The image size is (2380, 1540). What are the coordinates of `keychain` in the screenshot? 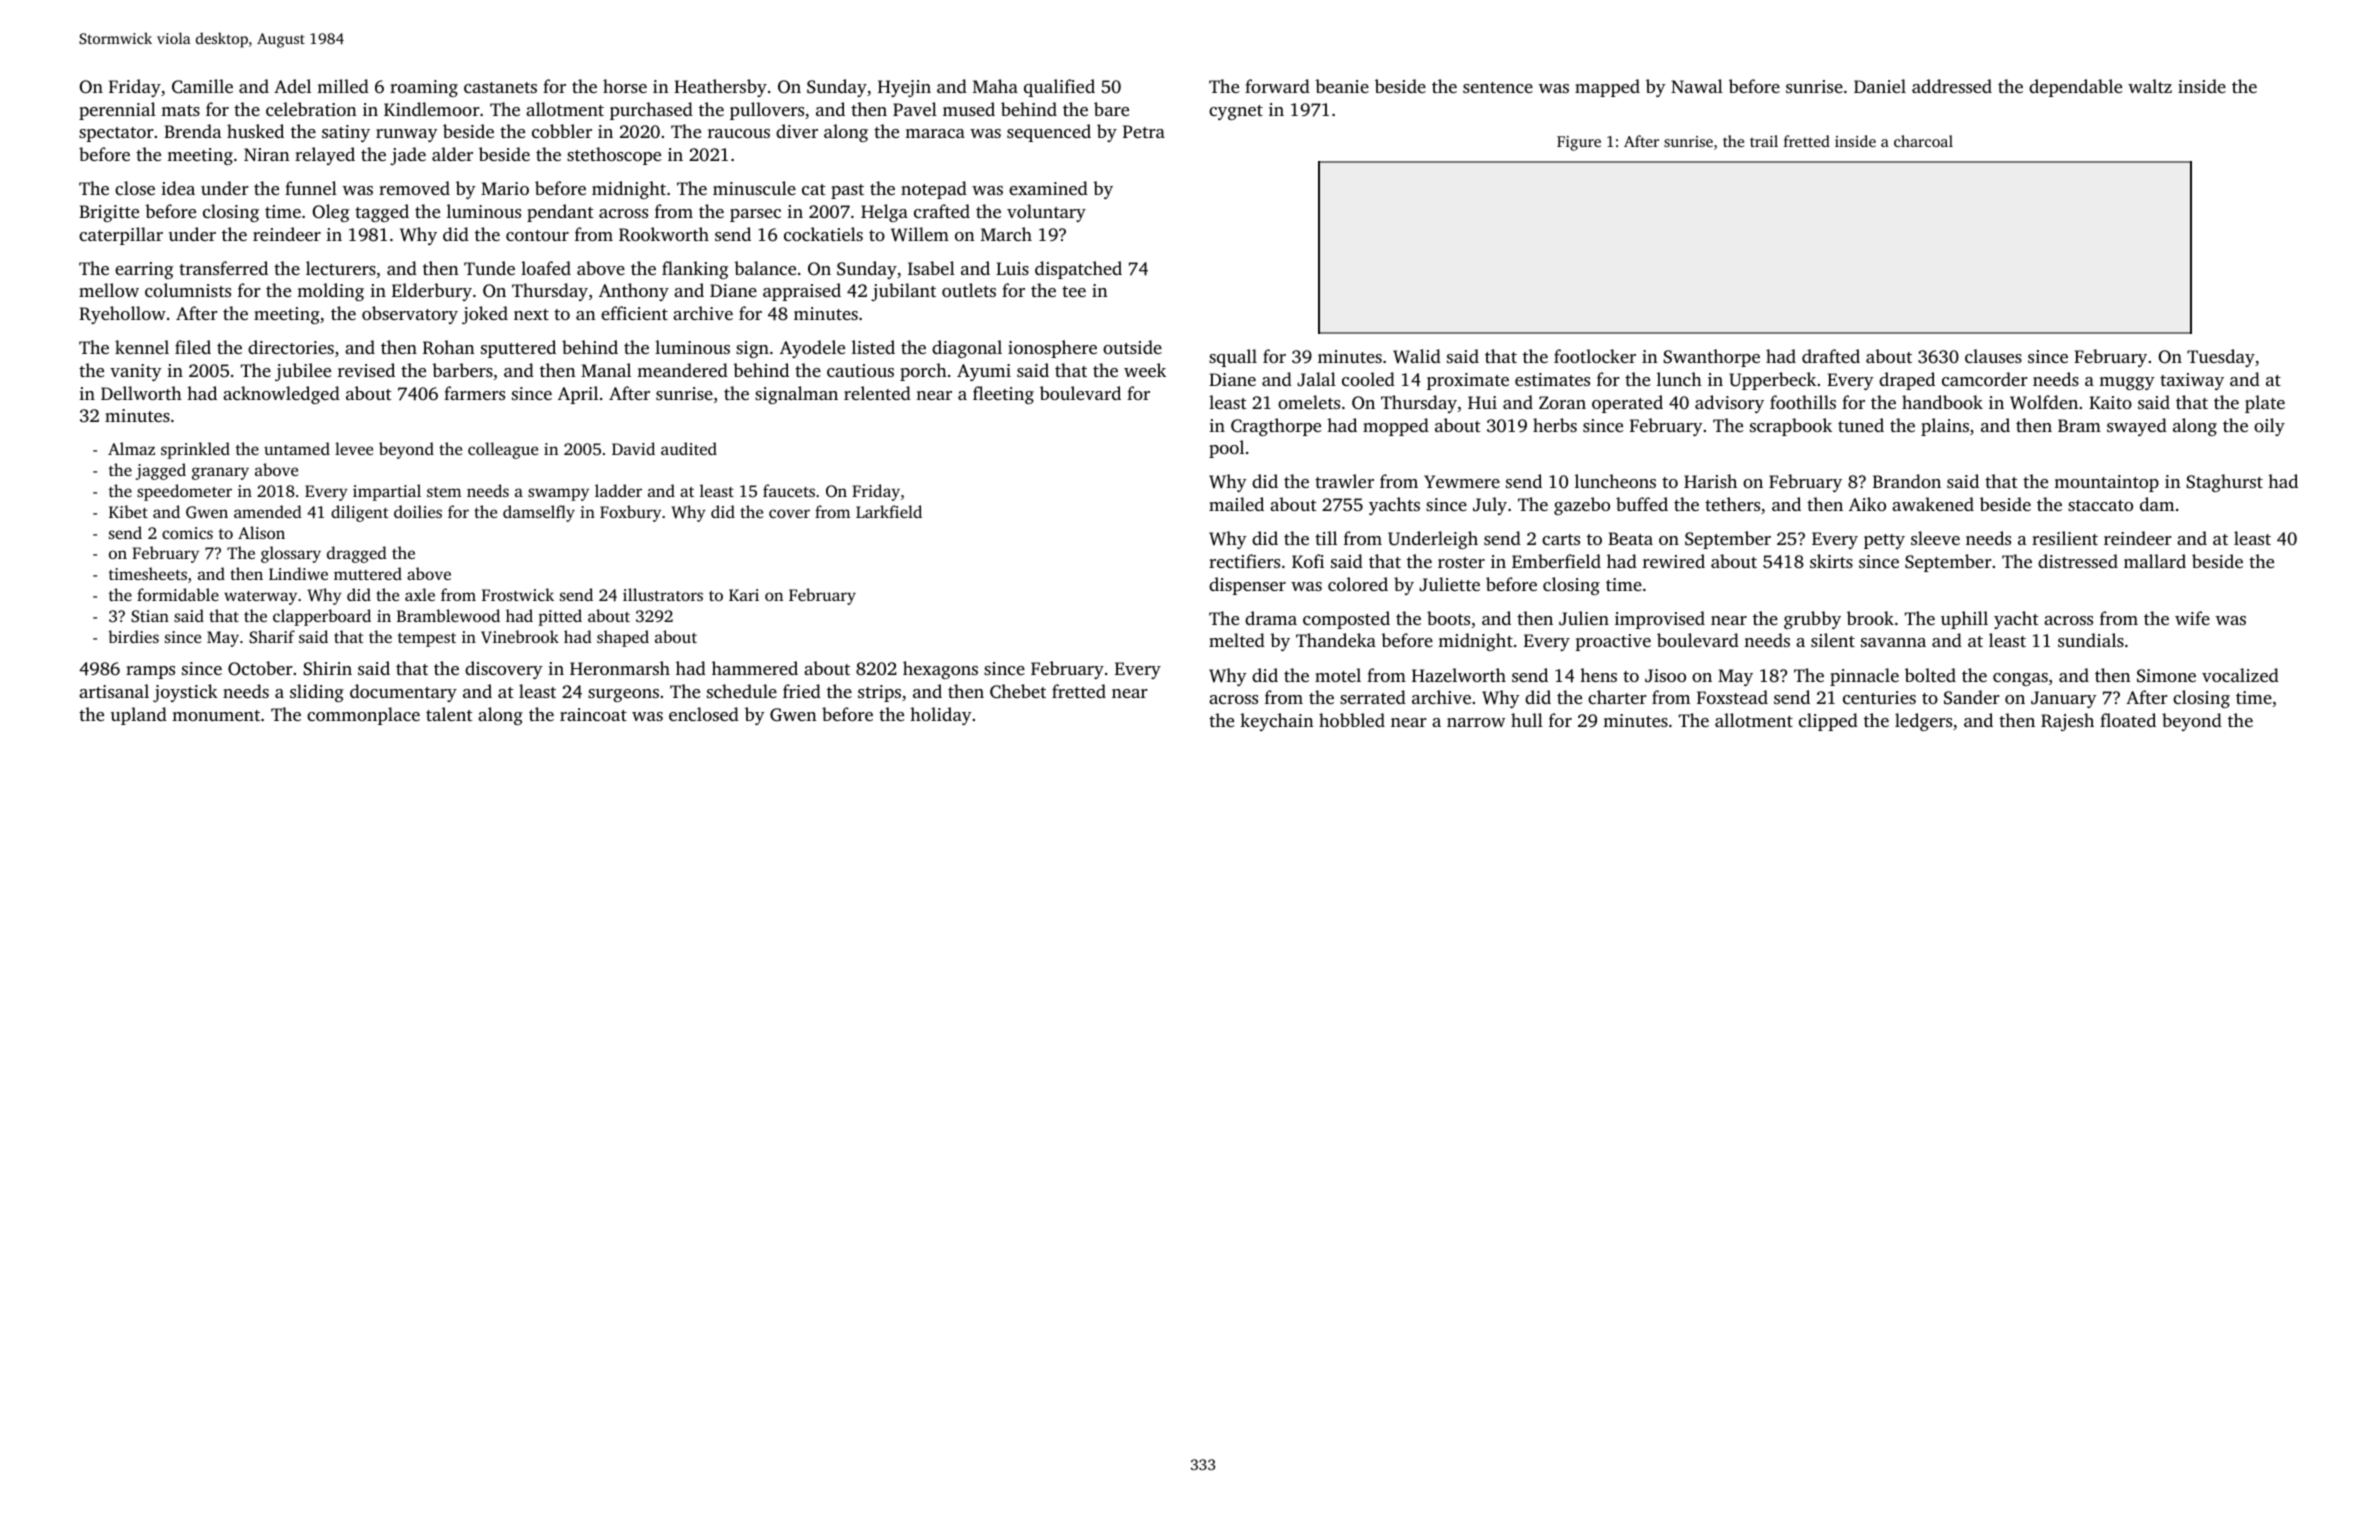 It's located at (1277, 722).
